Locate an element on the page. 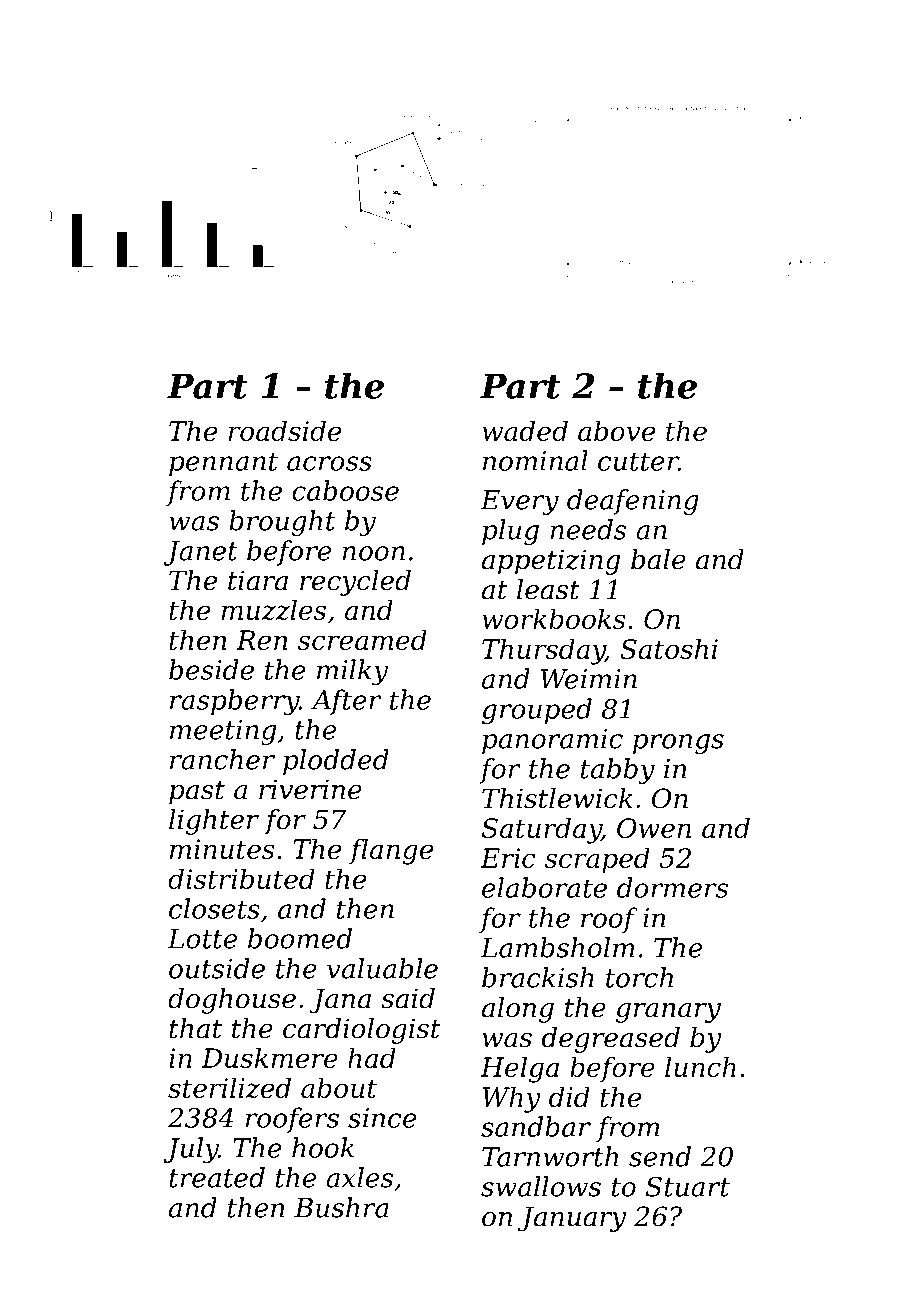  tabby is located at coordinates (618, 771).
